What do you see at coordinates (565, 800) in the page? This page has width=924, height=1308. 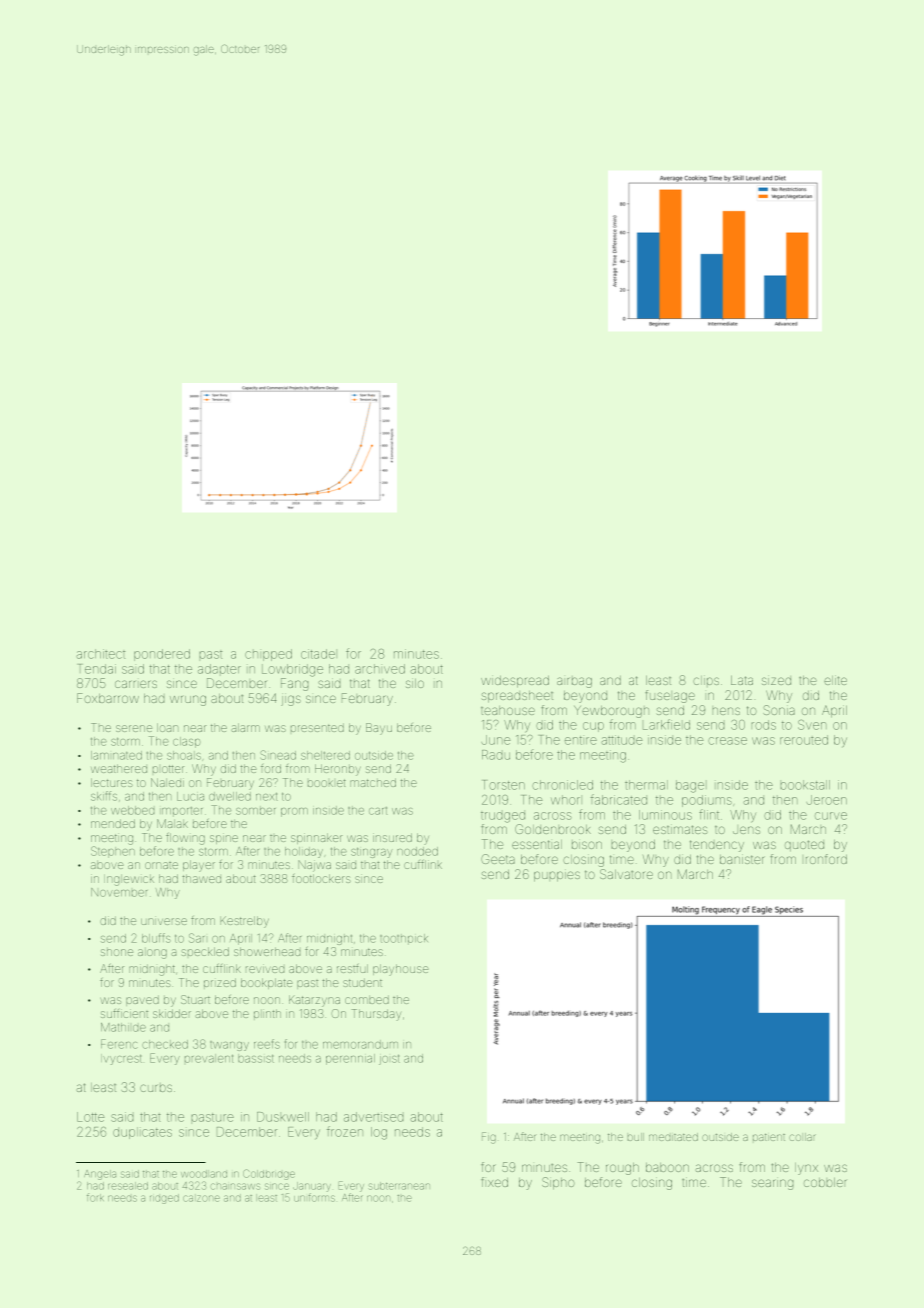 I see `whorl` at bounding box center [565, 800].
